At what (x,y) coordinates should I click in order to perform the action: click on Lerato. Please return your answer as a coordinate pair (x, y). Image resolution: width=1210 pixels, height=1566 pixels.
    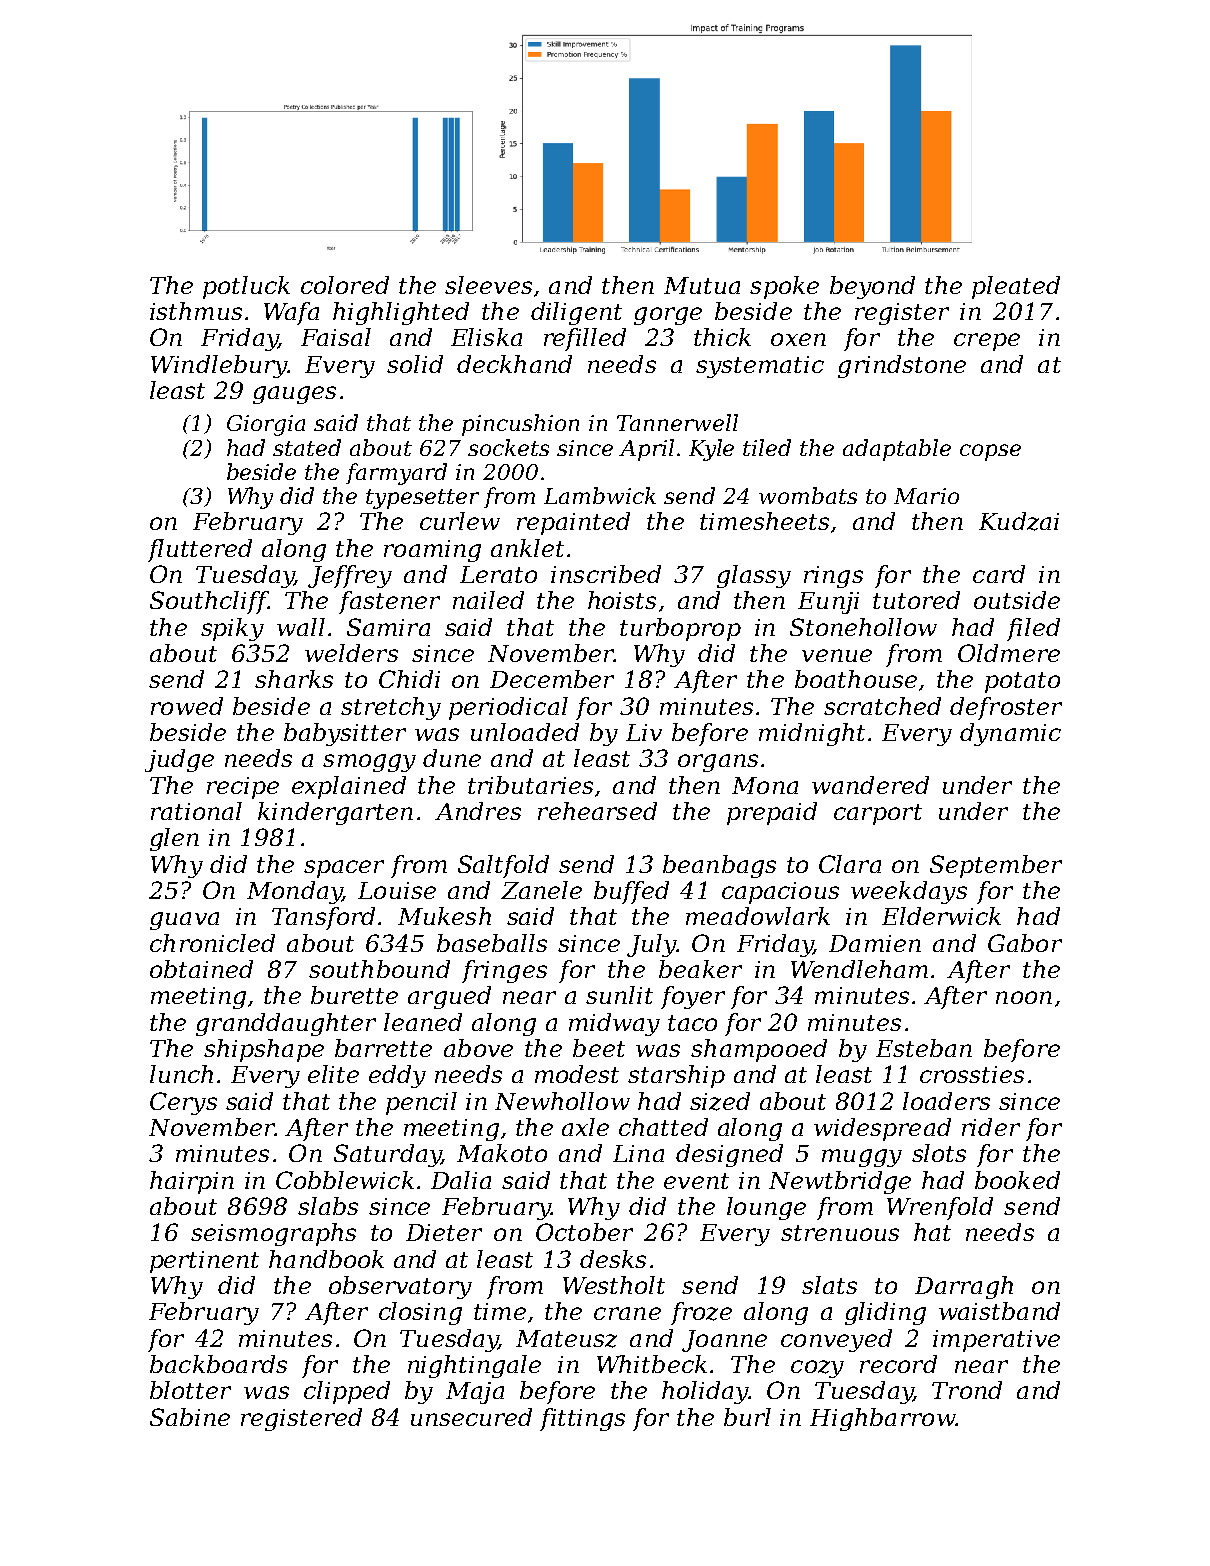
    Looking at the image, I should click on (498, 574).
